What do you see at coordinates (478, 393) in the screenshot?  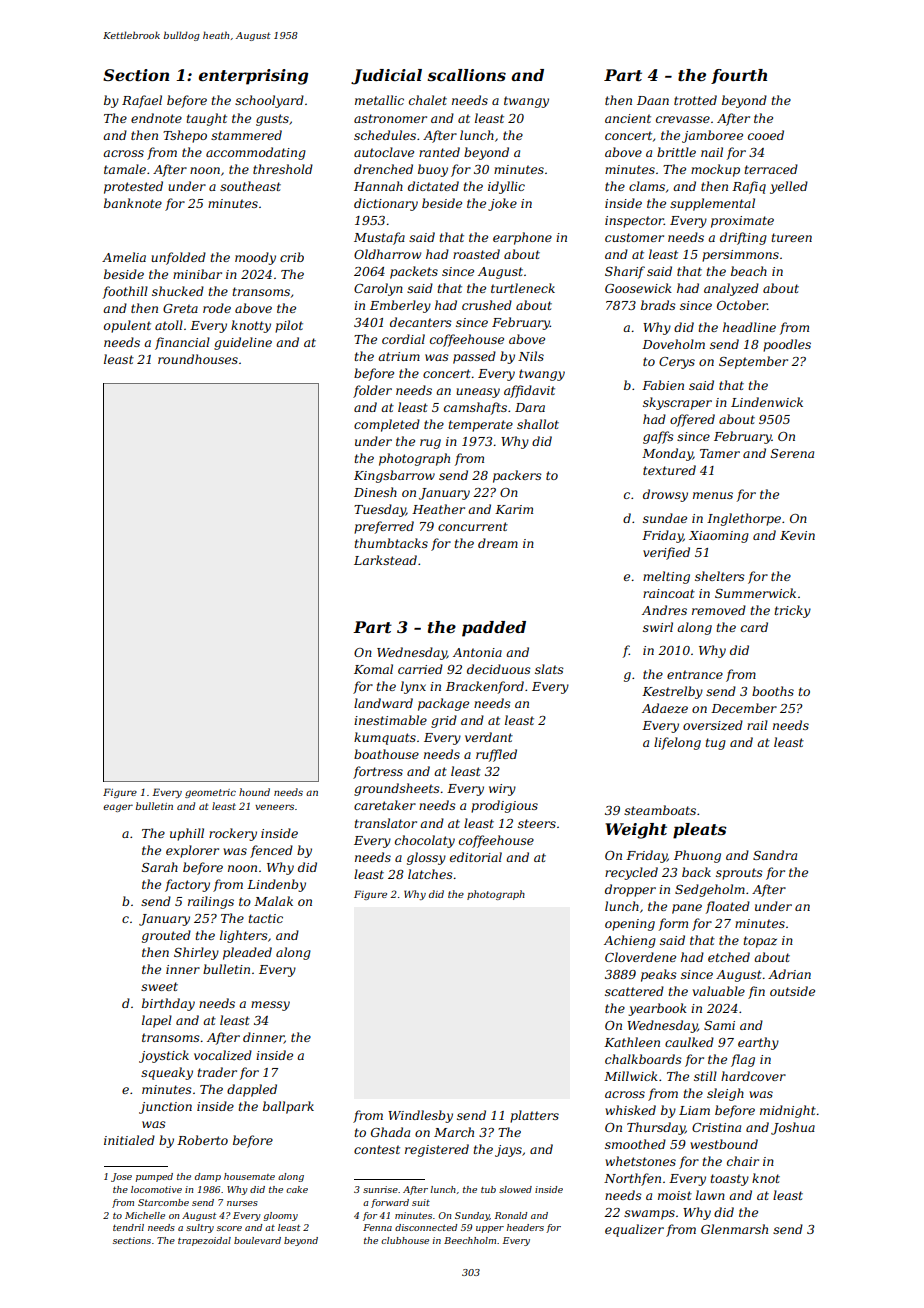 I see `uneasy` at bounding box center [478, 393].
